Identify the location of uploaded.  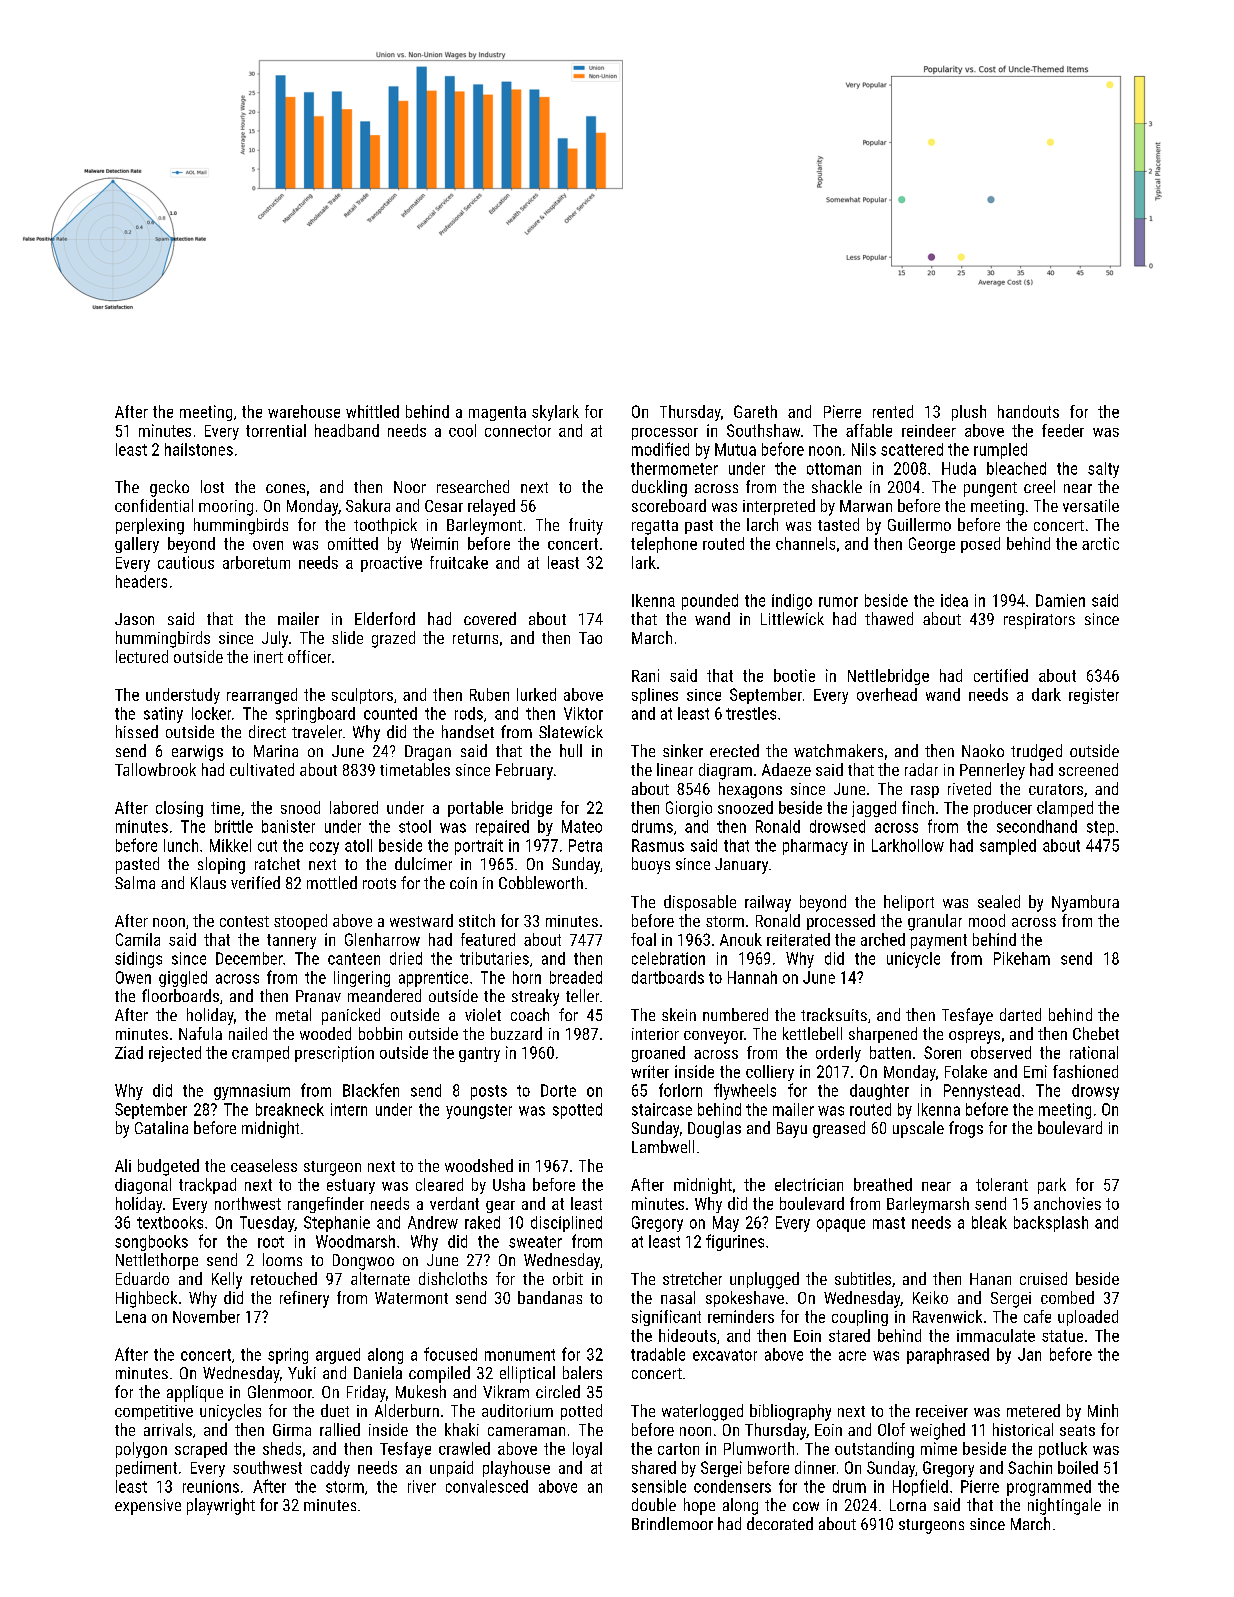
(1088, 1318).
